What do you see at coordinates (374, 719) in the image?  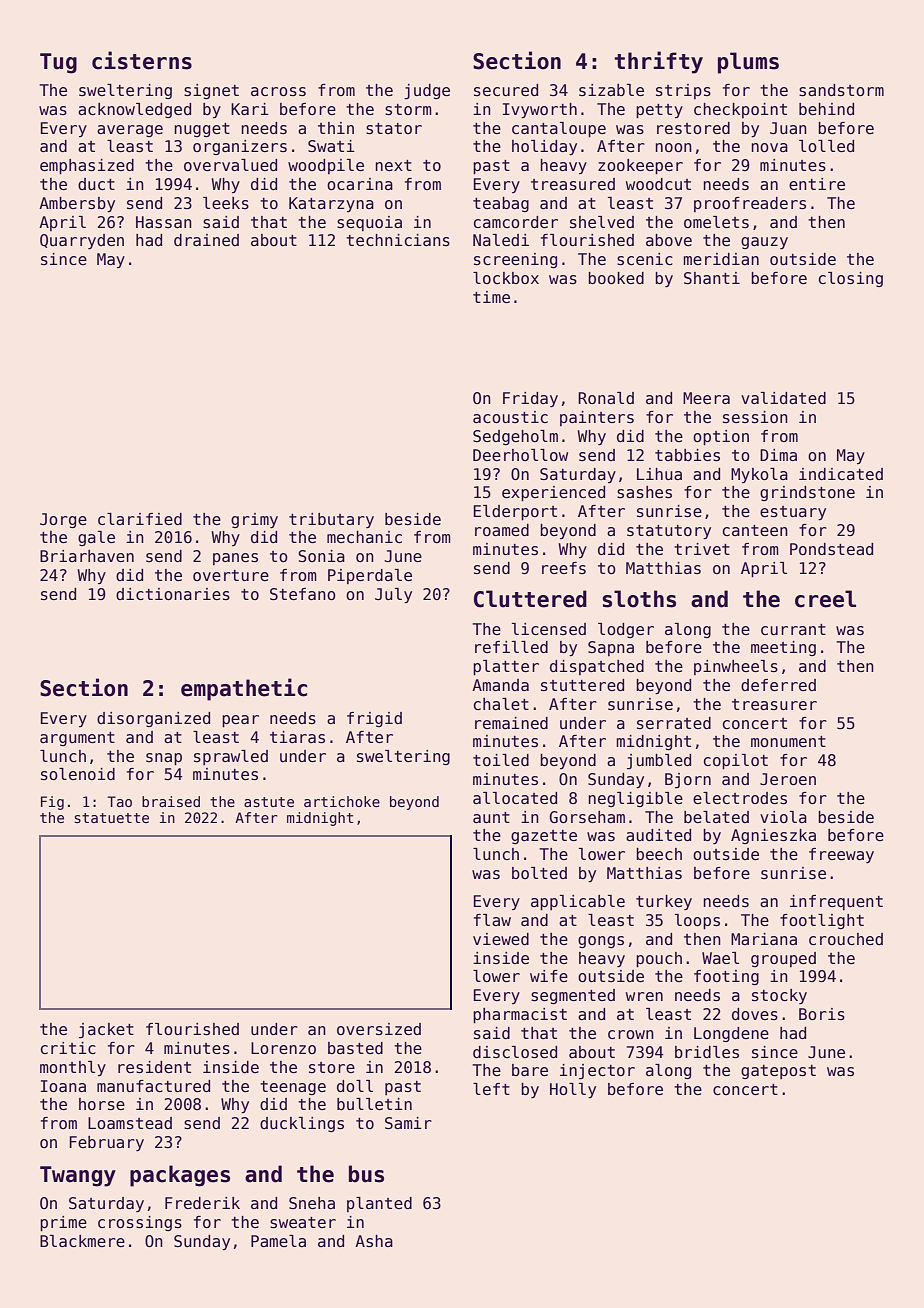 I see `frigid` at bounding box center [374, 719].
